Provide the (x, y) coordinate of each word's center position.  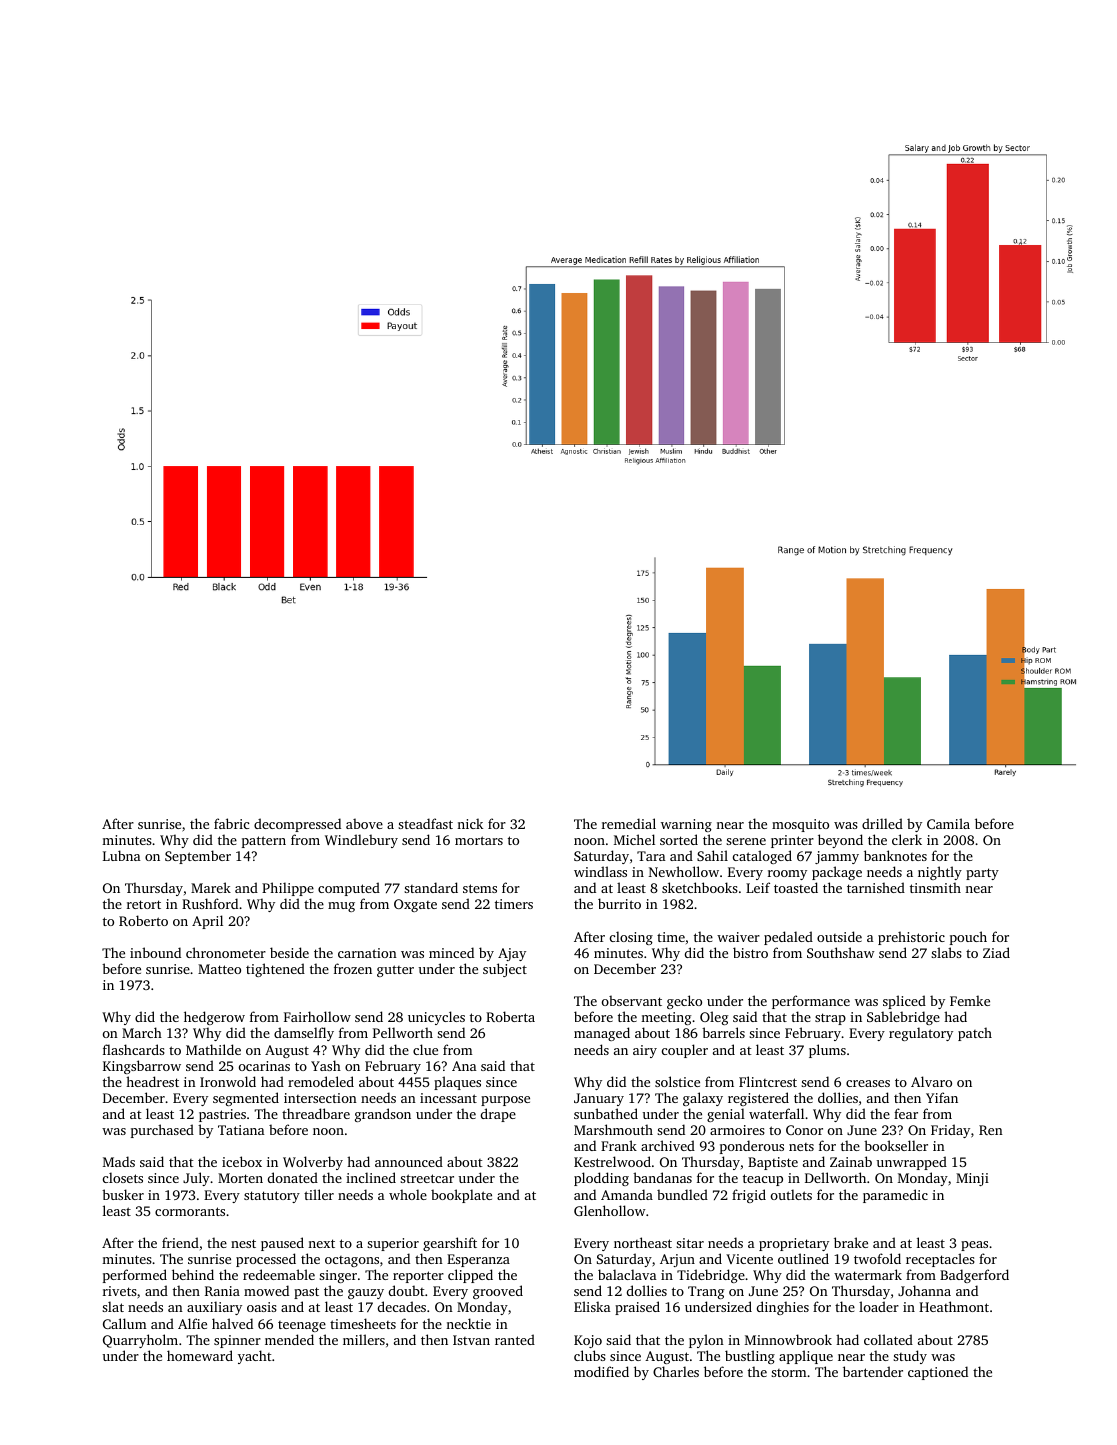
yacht (255, 1357)
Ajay (512, 954)
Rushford (210, 903)
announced (409, 1161)
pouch (968, 938)
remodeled (321, 1081)
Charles (676, 1371)
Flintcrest (768, 1081)
